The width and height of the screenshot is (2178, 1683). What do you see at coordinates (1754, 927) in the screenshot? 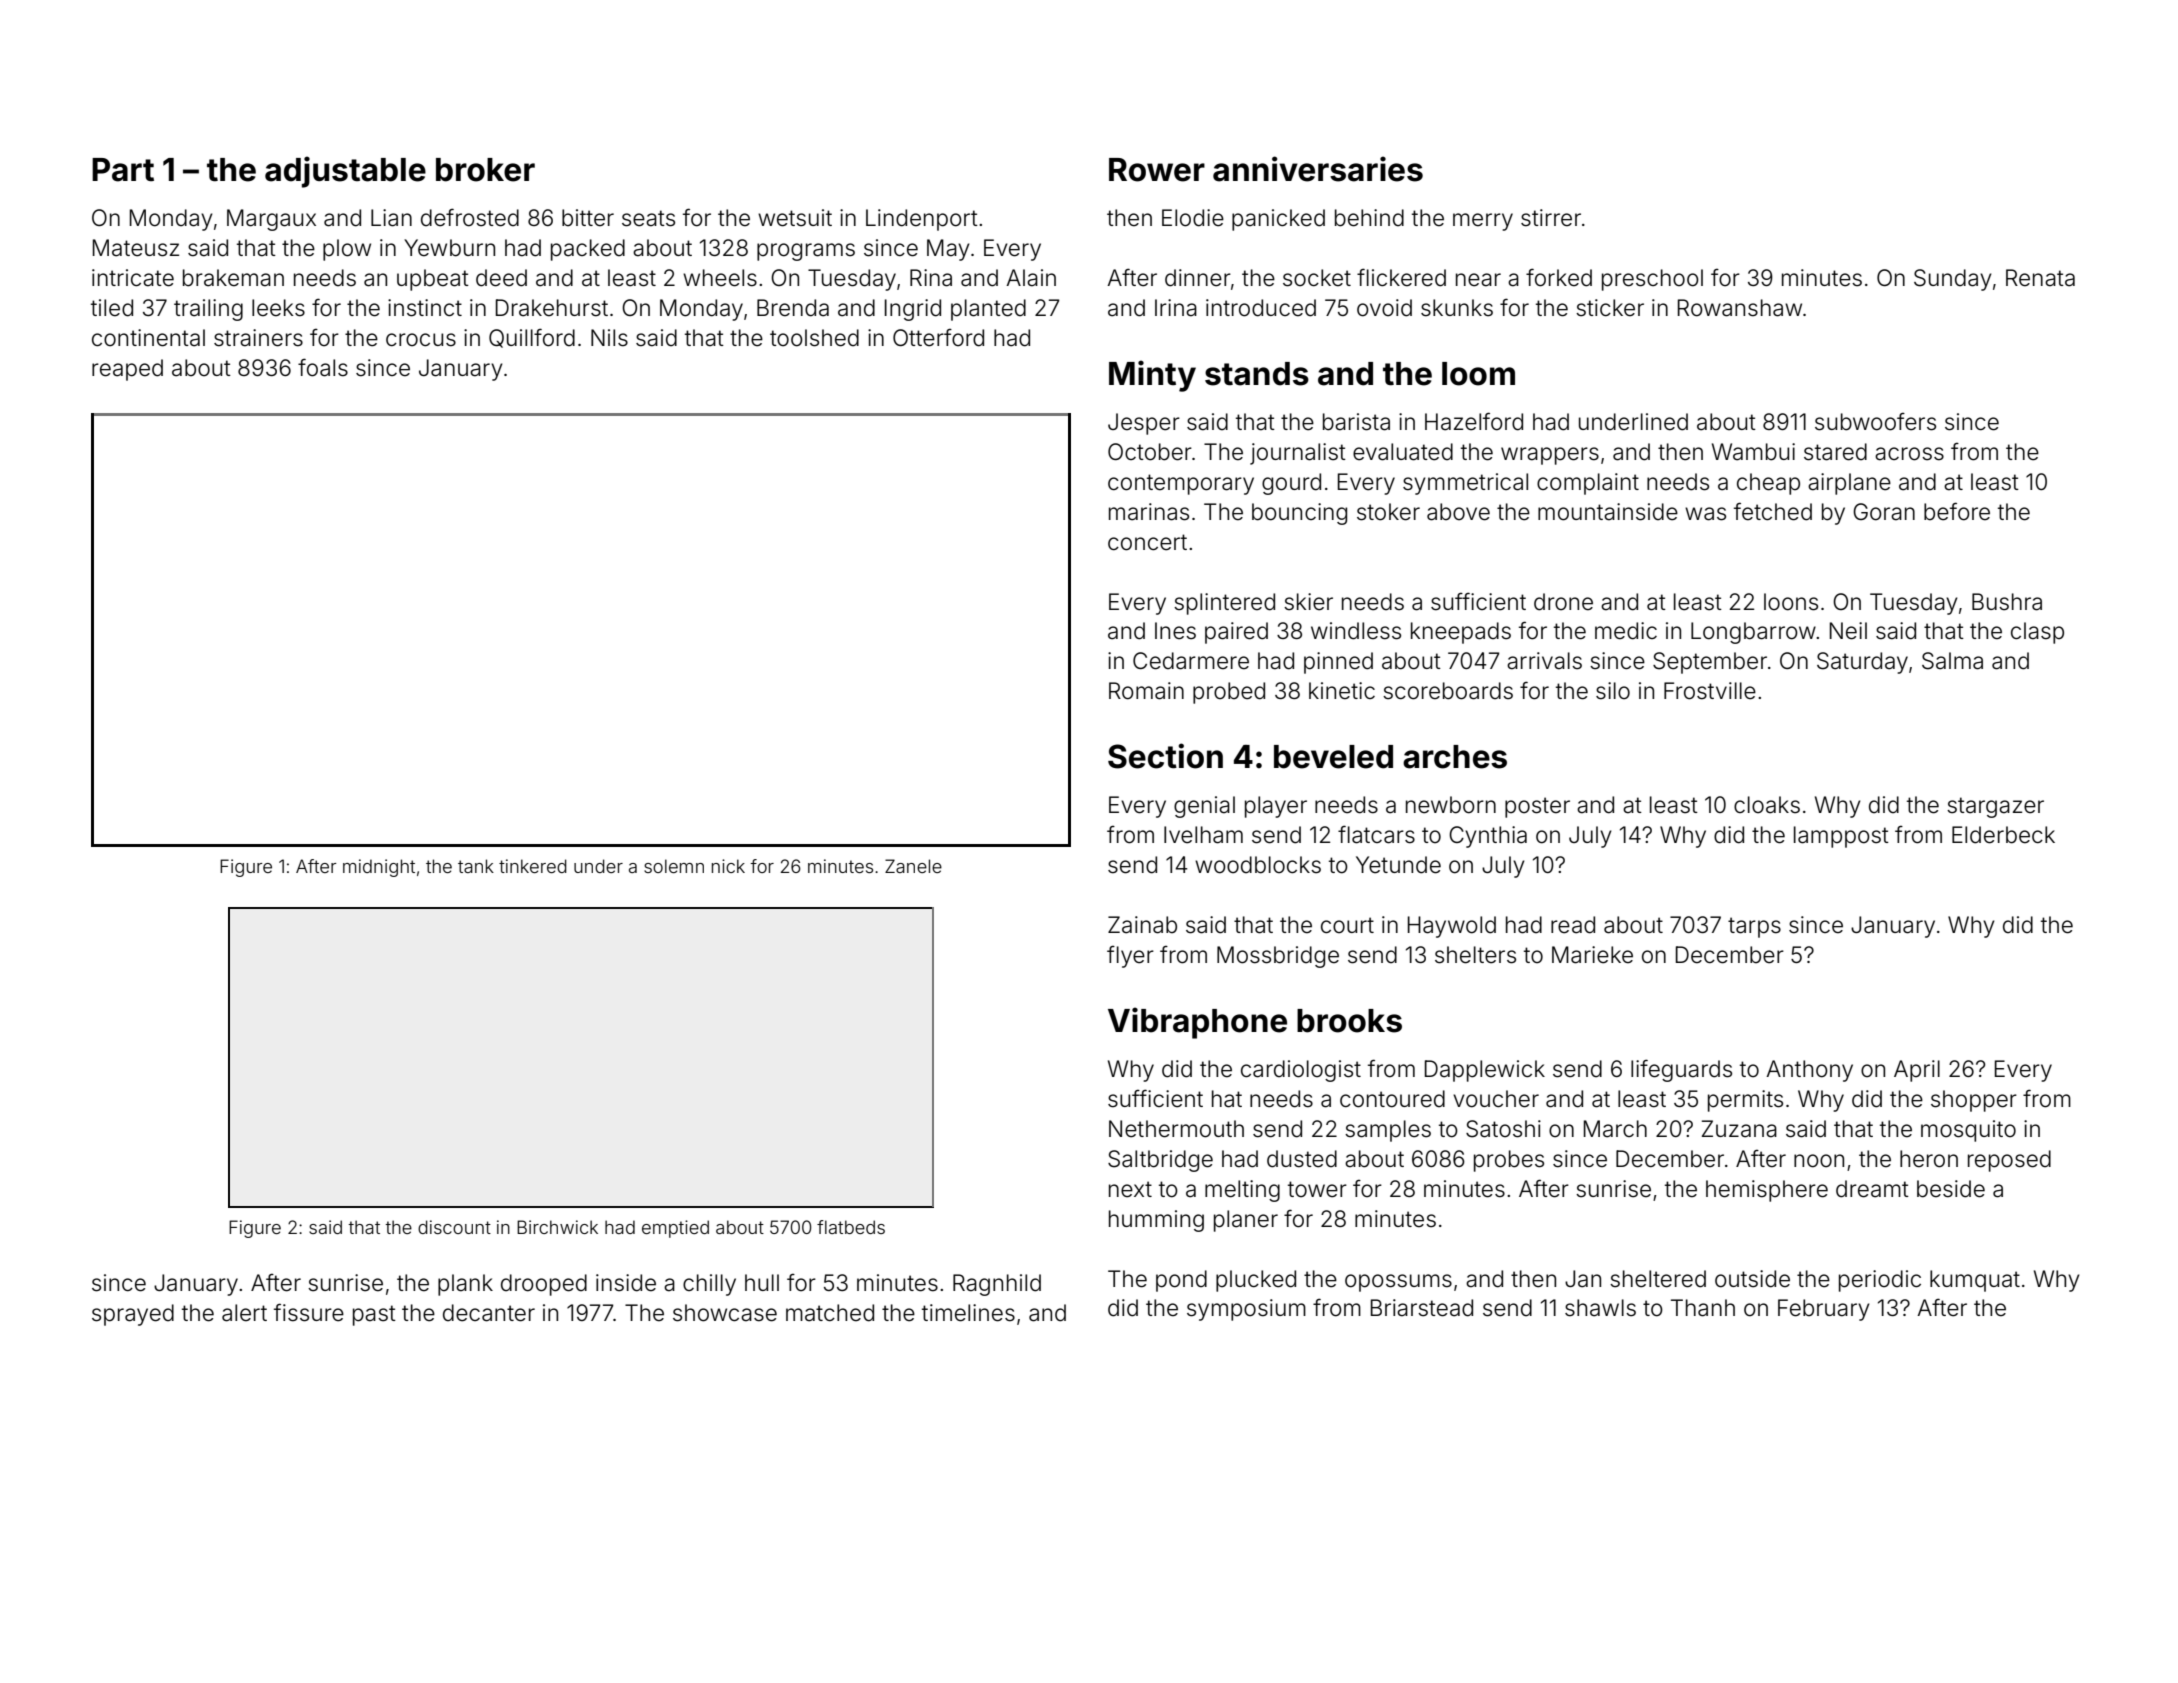
I see `tarps` at bounding box center [1754, 927].
